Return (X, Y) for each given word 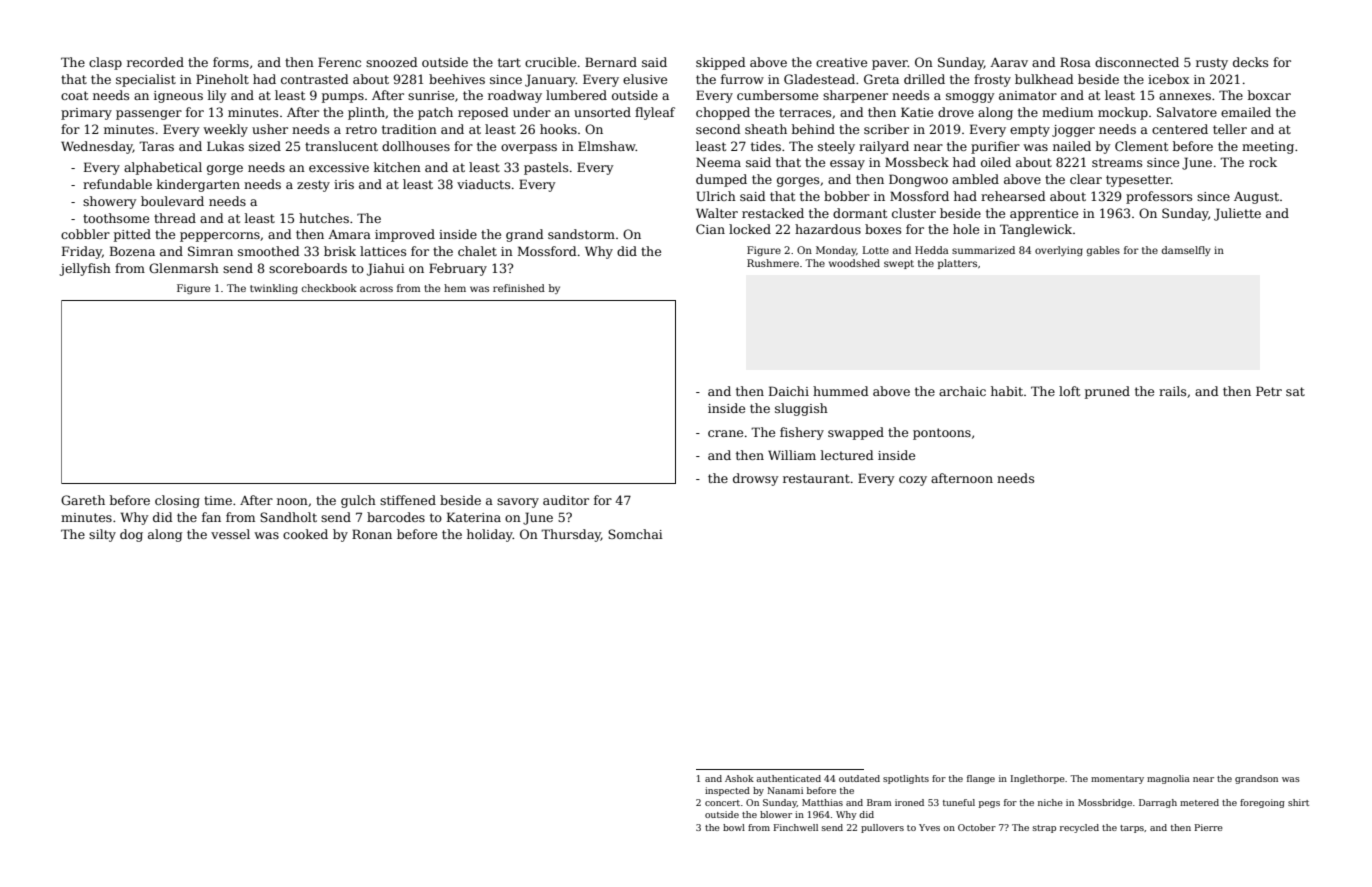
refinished (519, 288)
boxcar (1269, 95)
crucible (550, 62)
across (376, 289)
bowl (734, 827)
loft (1069, 391)
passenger (149, 115)
